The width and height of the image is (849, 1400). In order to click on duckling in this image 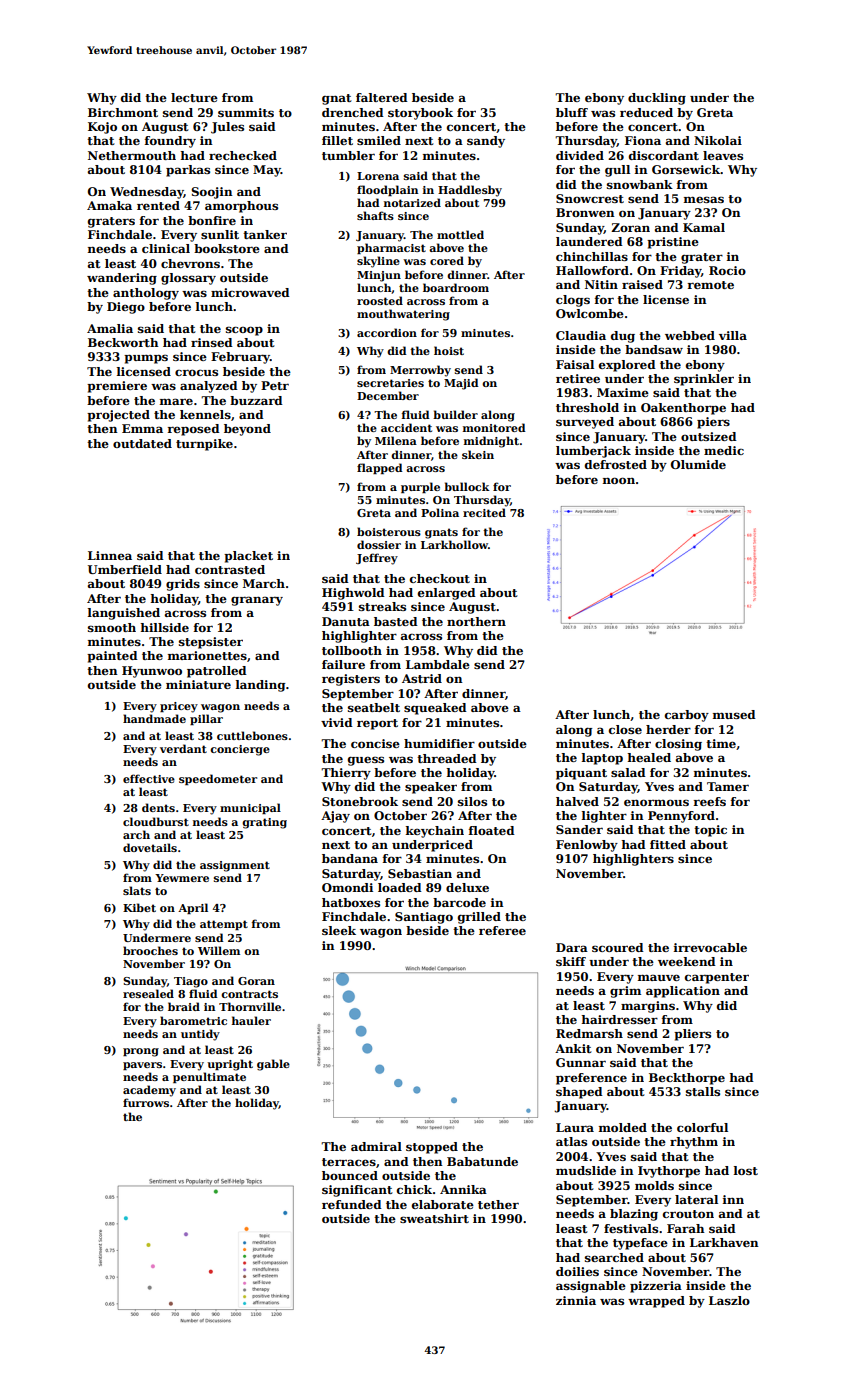, I will do `click(657, 99)`.
